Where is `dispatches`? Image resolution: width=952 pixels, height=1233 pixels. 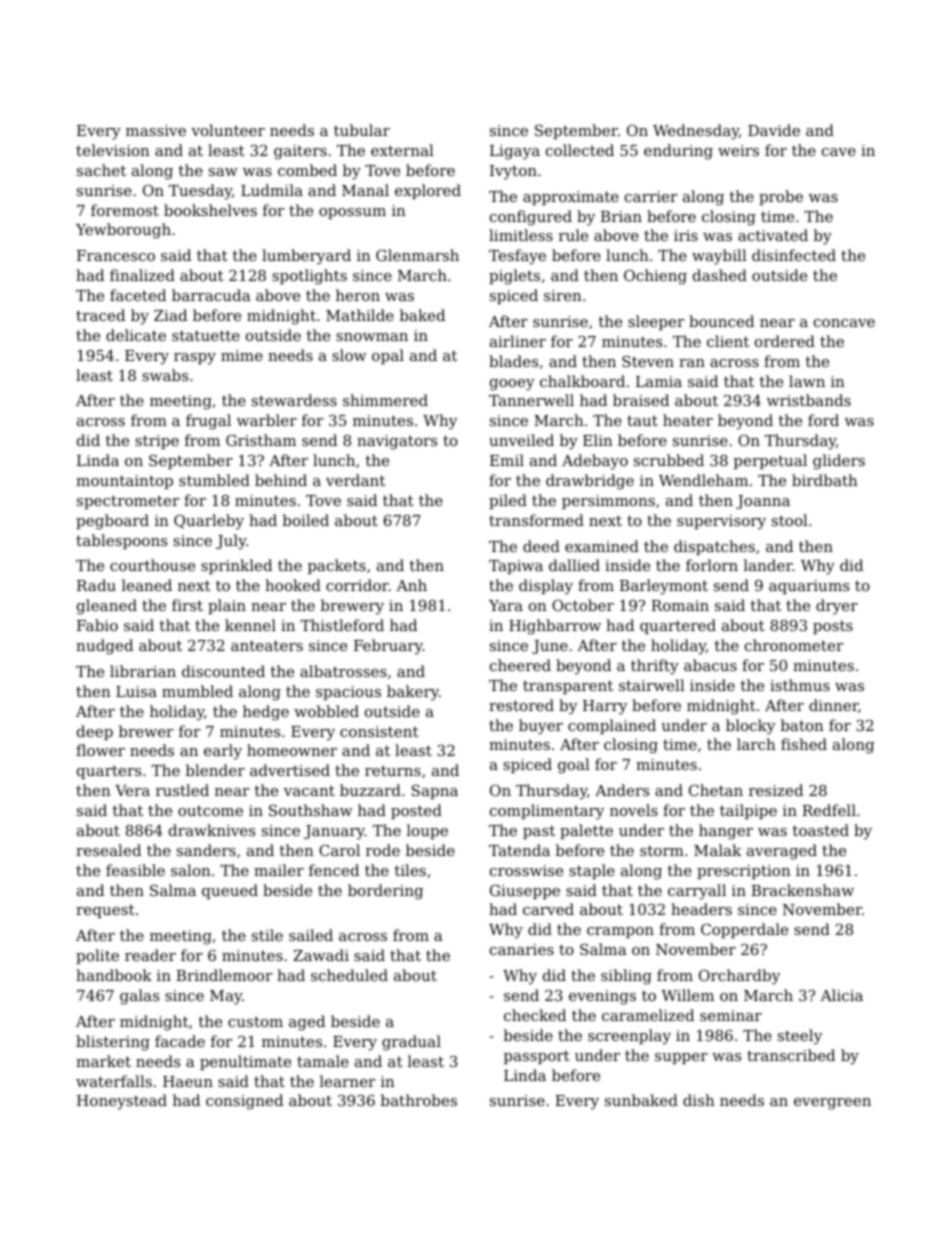
dispatches is located at coordinates (714, 547).
